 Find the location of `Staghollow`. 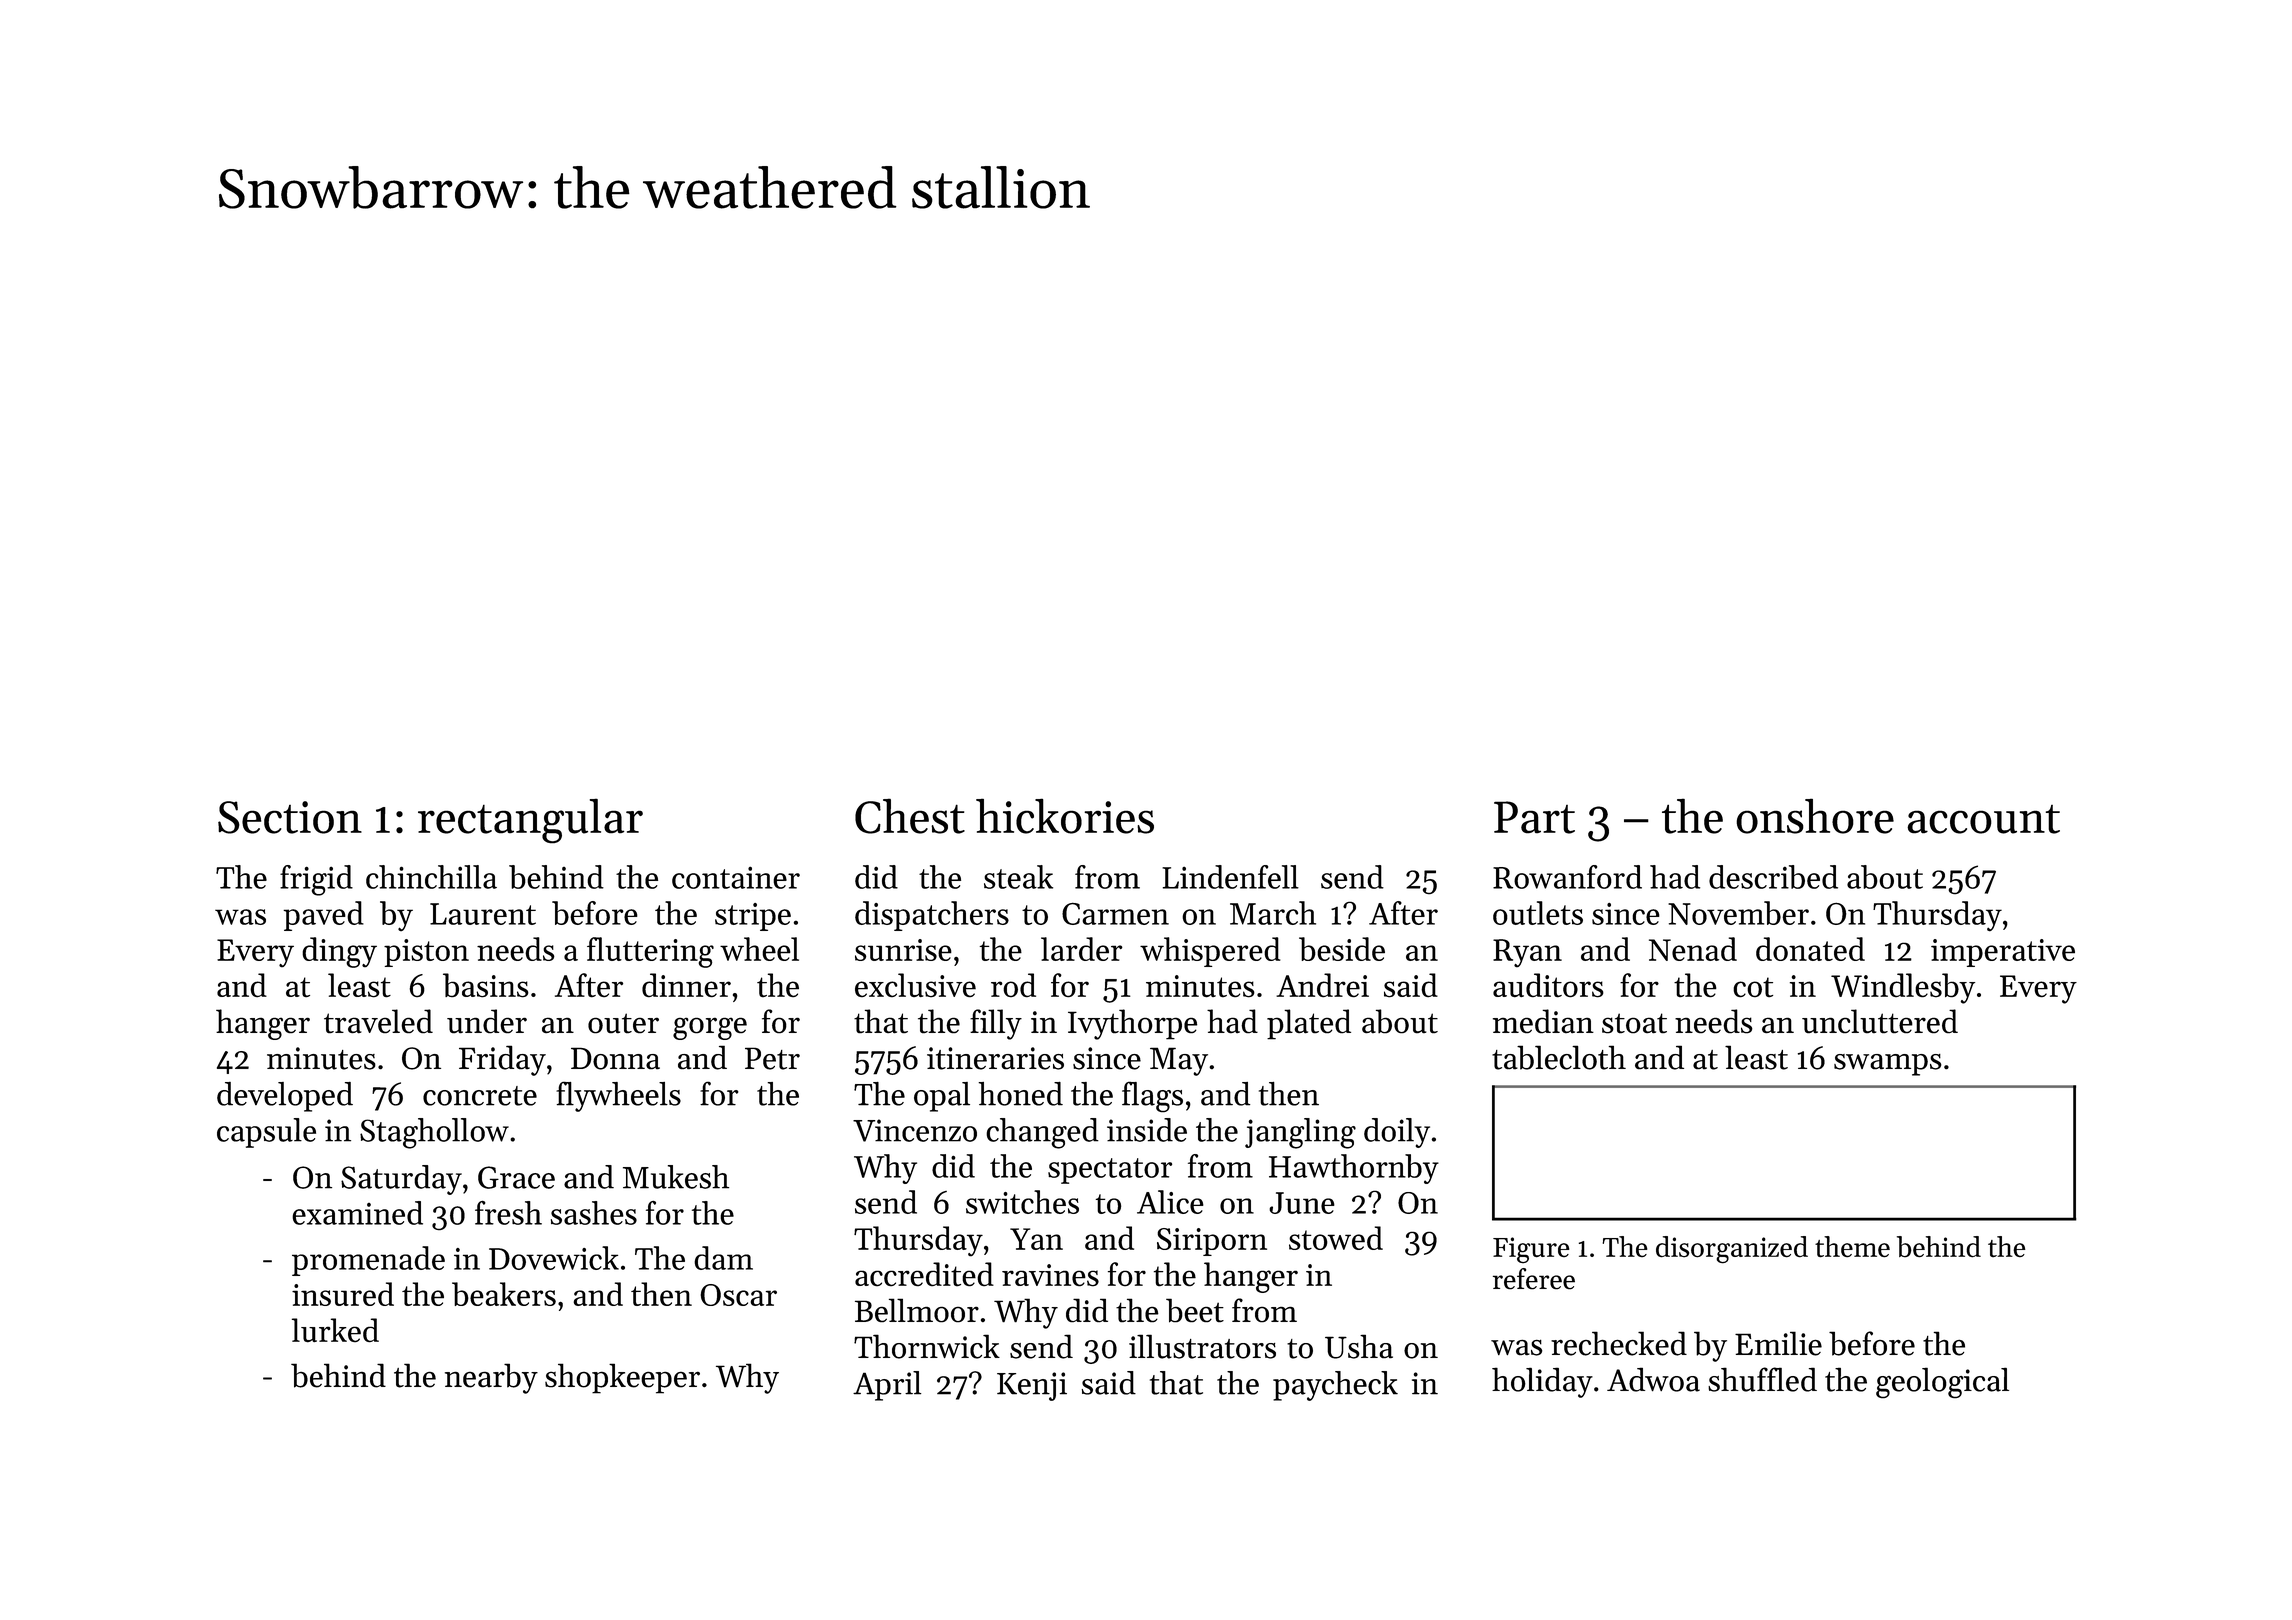

Staghollow is located at coordinates (434, 1133).
